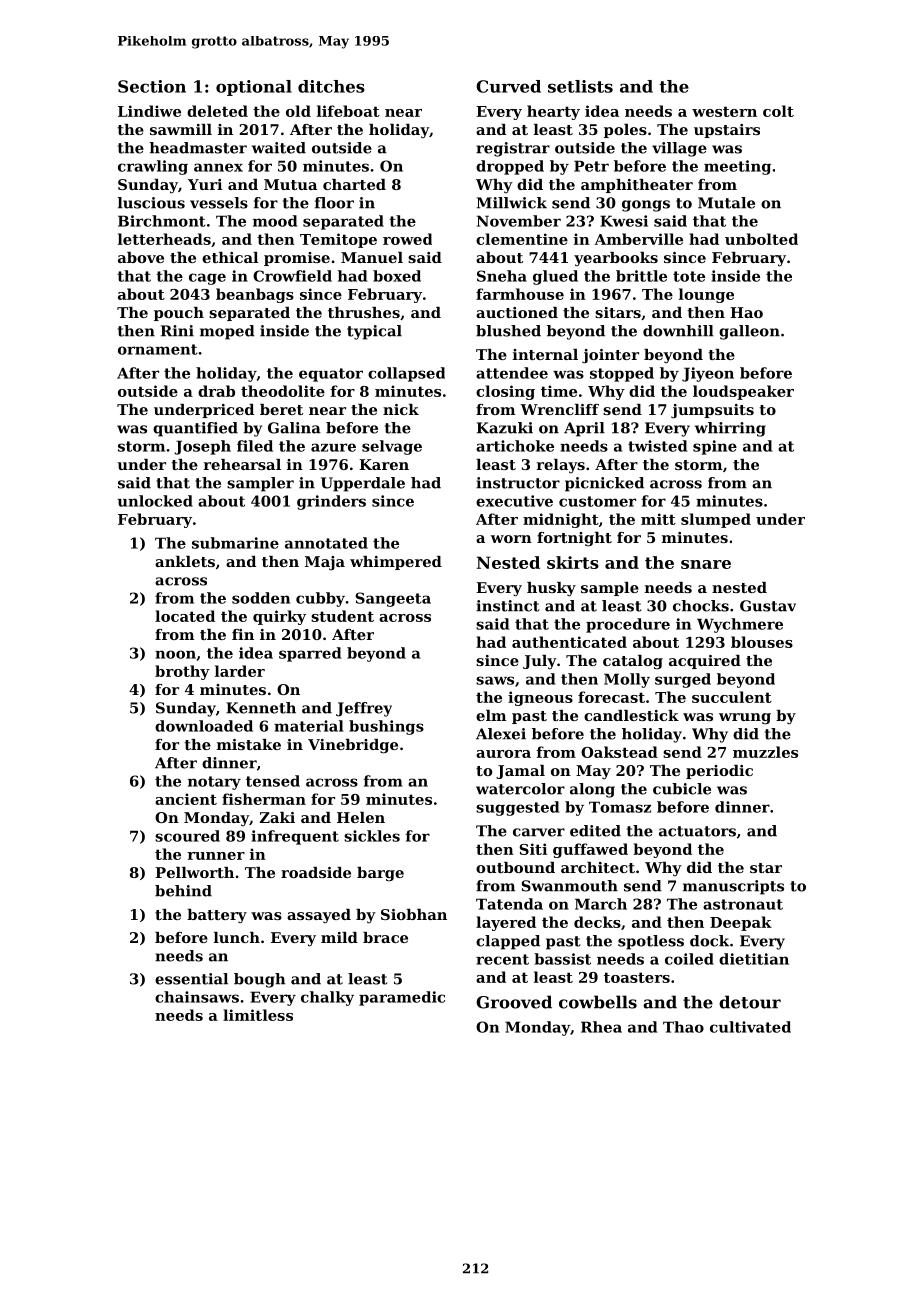 The image size is (924, 1308). What do you see at coordinates (386, 727) in the document?
I see `bushings` at bounding box center [386, 727].
